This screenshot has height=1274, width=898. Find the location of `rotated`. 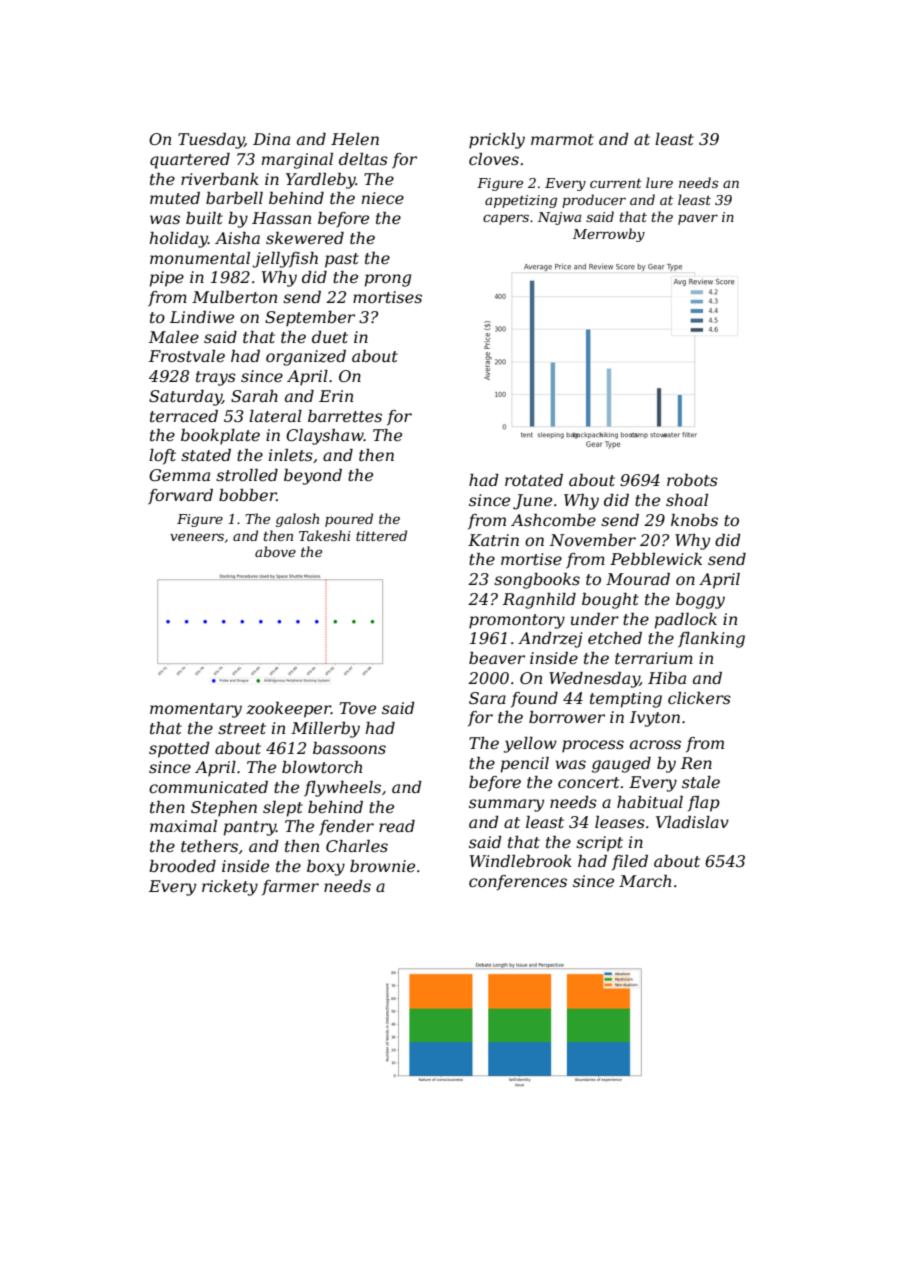

rotated is located at coordinates (534, 480).
